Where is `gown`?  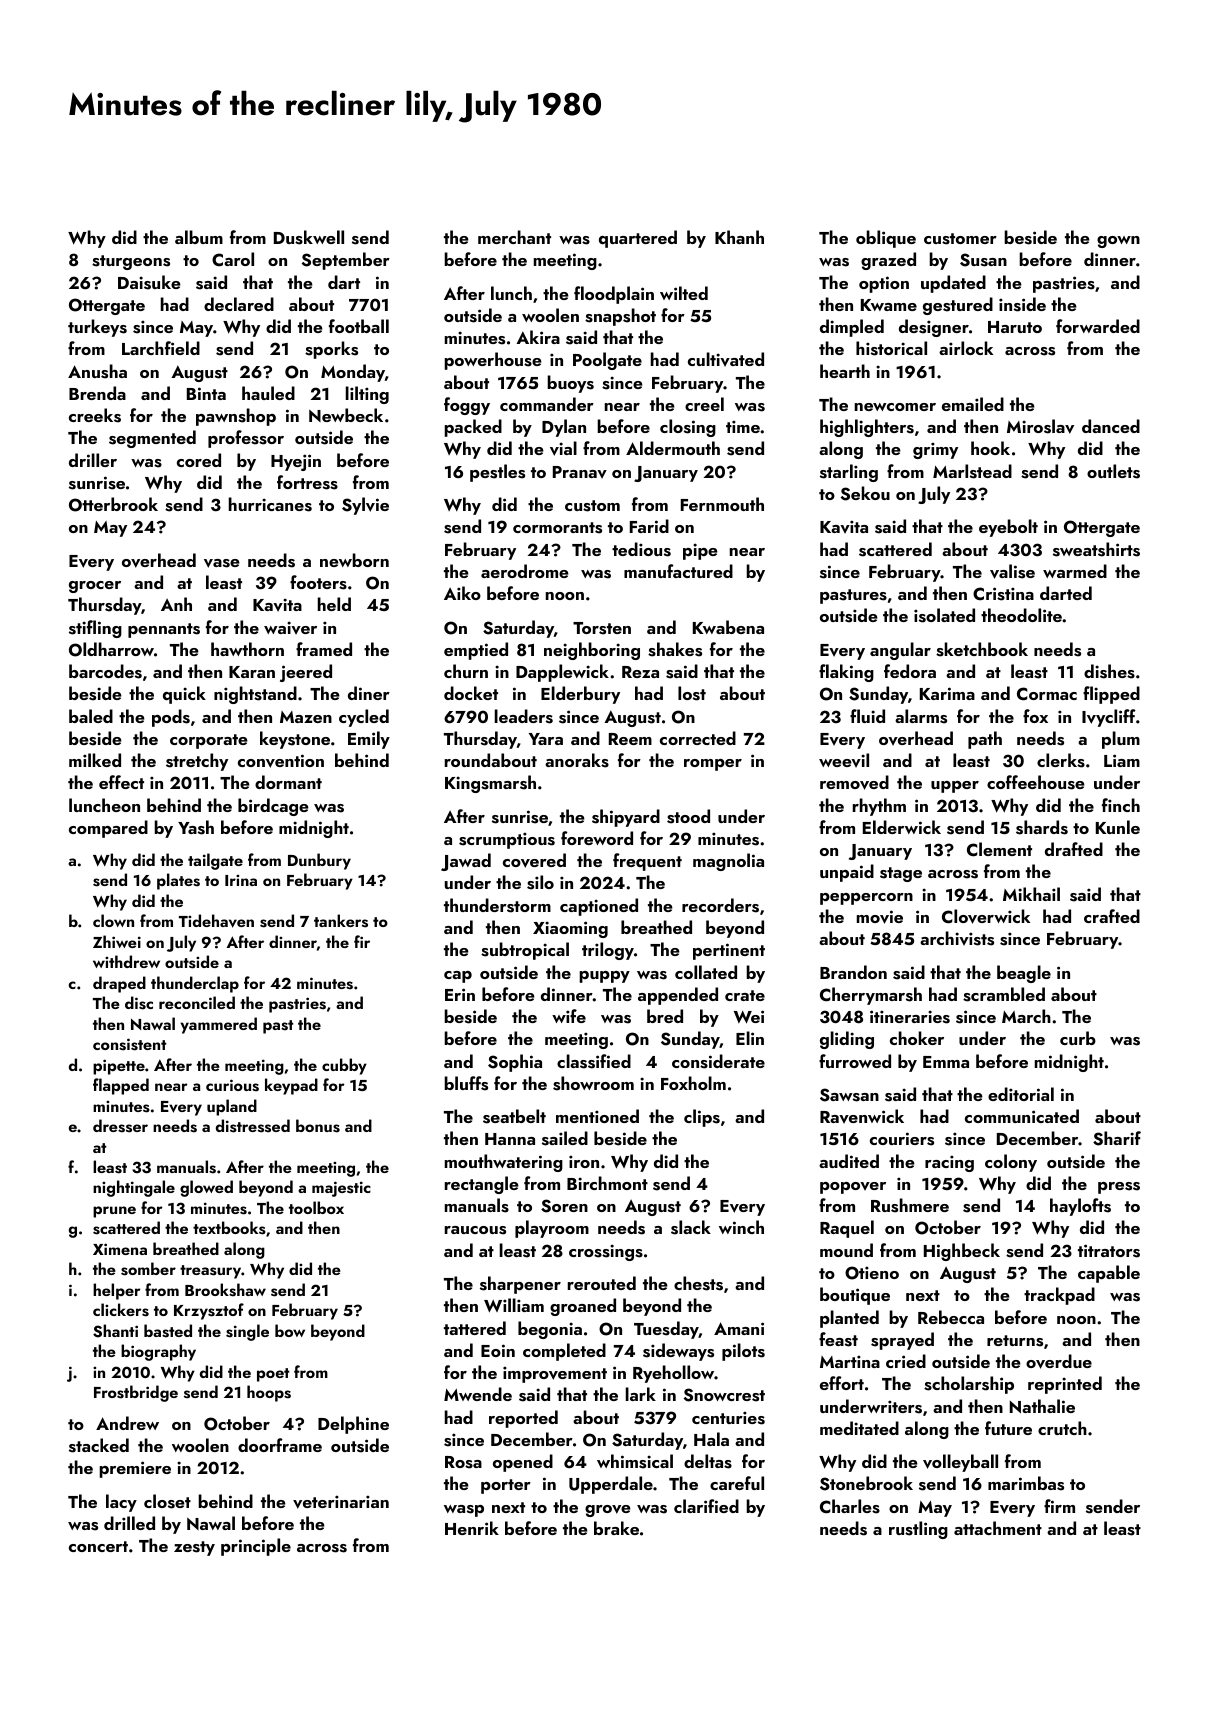 gown is located at coordinates (1118, 242).
